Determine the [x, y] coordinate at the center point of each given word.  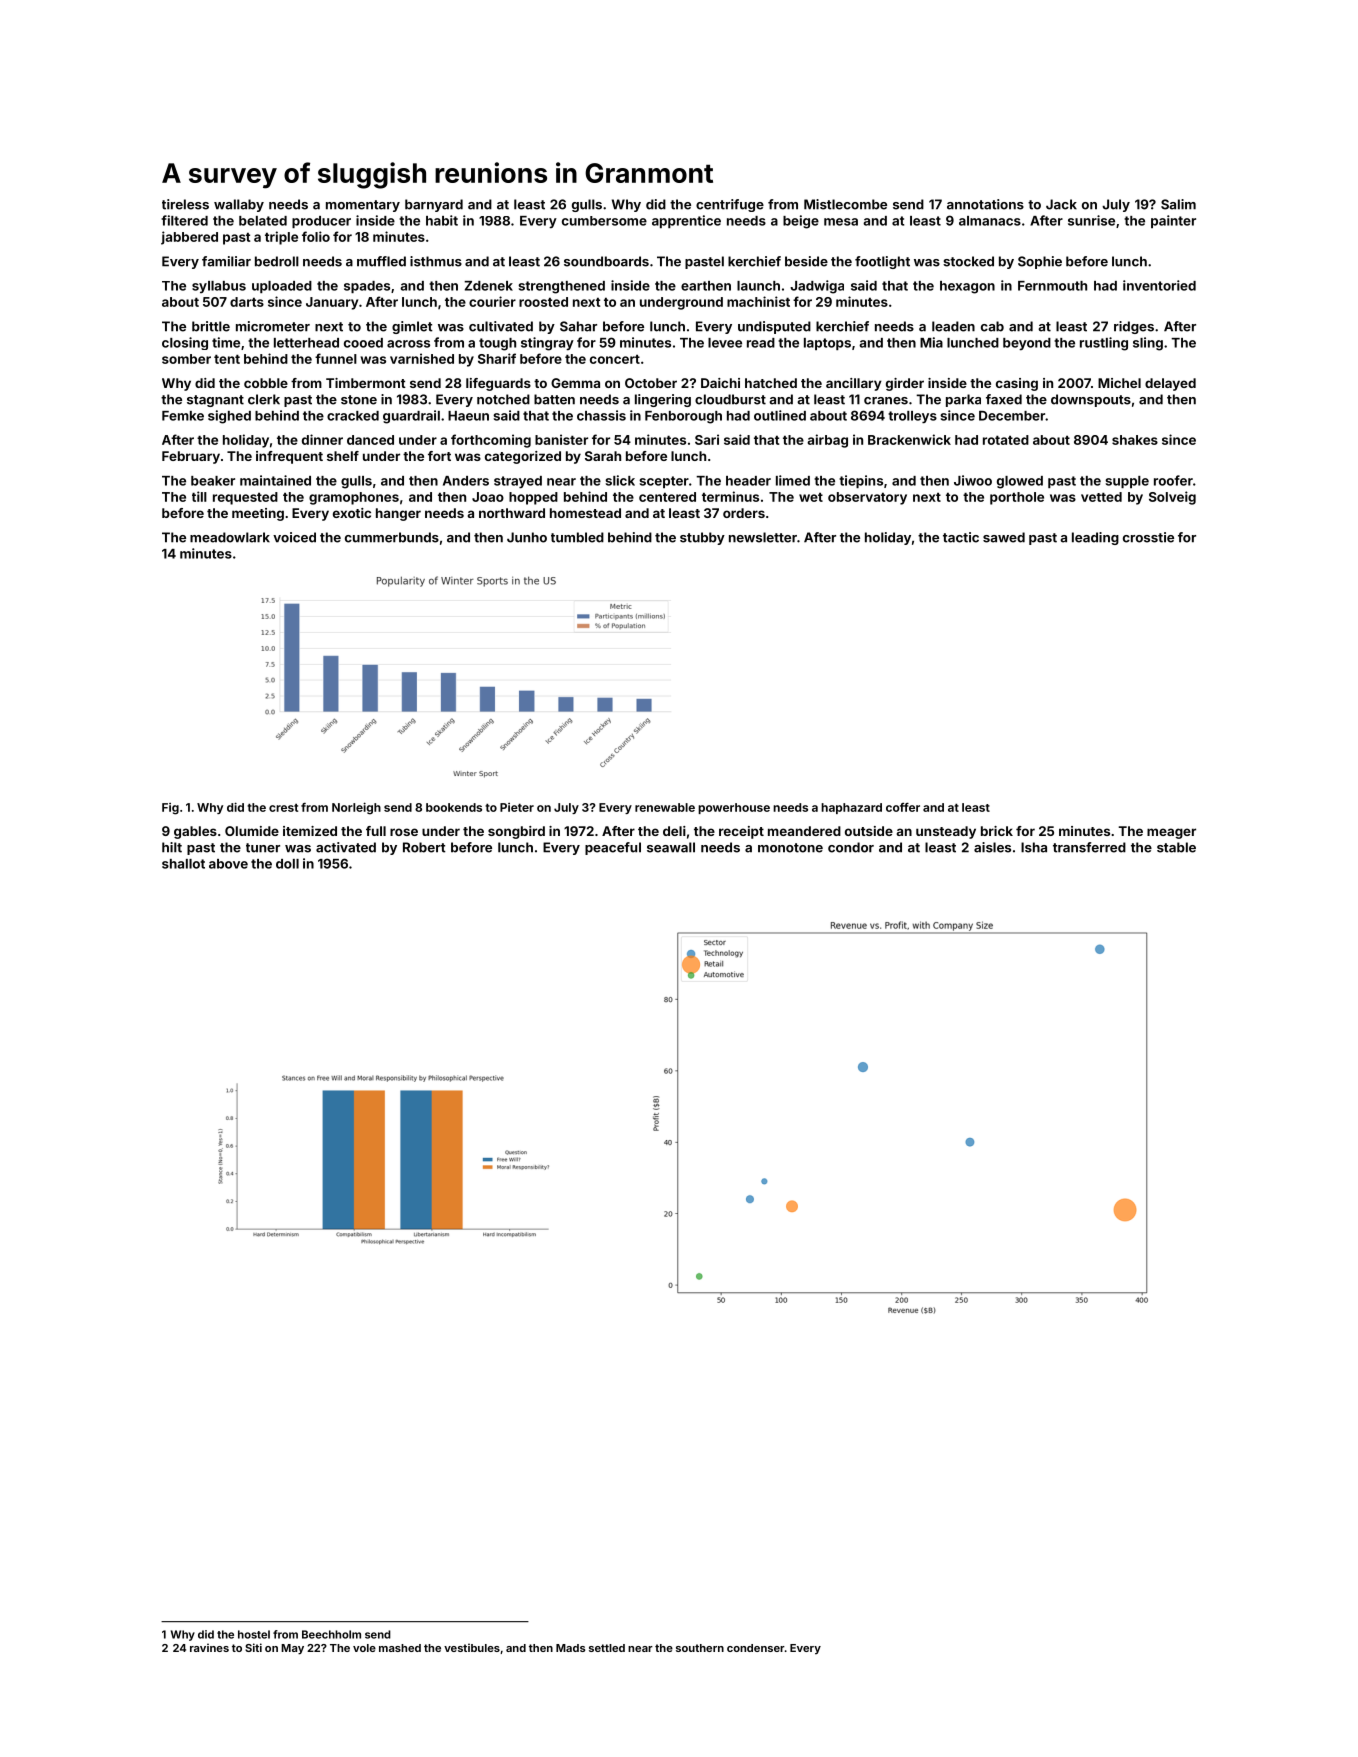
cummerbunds [392, 537]
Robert [424, 847]
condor [851, 847]
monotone [790, 848]
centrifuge [730, 205]
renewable [665, 807]
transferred [1089, 847]
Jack [1061, 204]
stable [1176, 847]
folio [316, 236]
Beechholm [331, 1634]
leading [1095, 538]
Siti [253, 1647]
